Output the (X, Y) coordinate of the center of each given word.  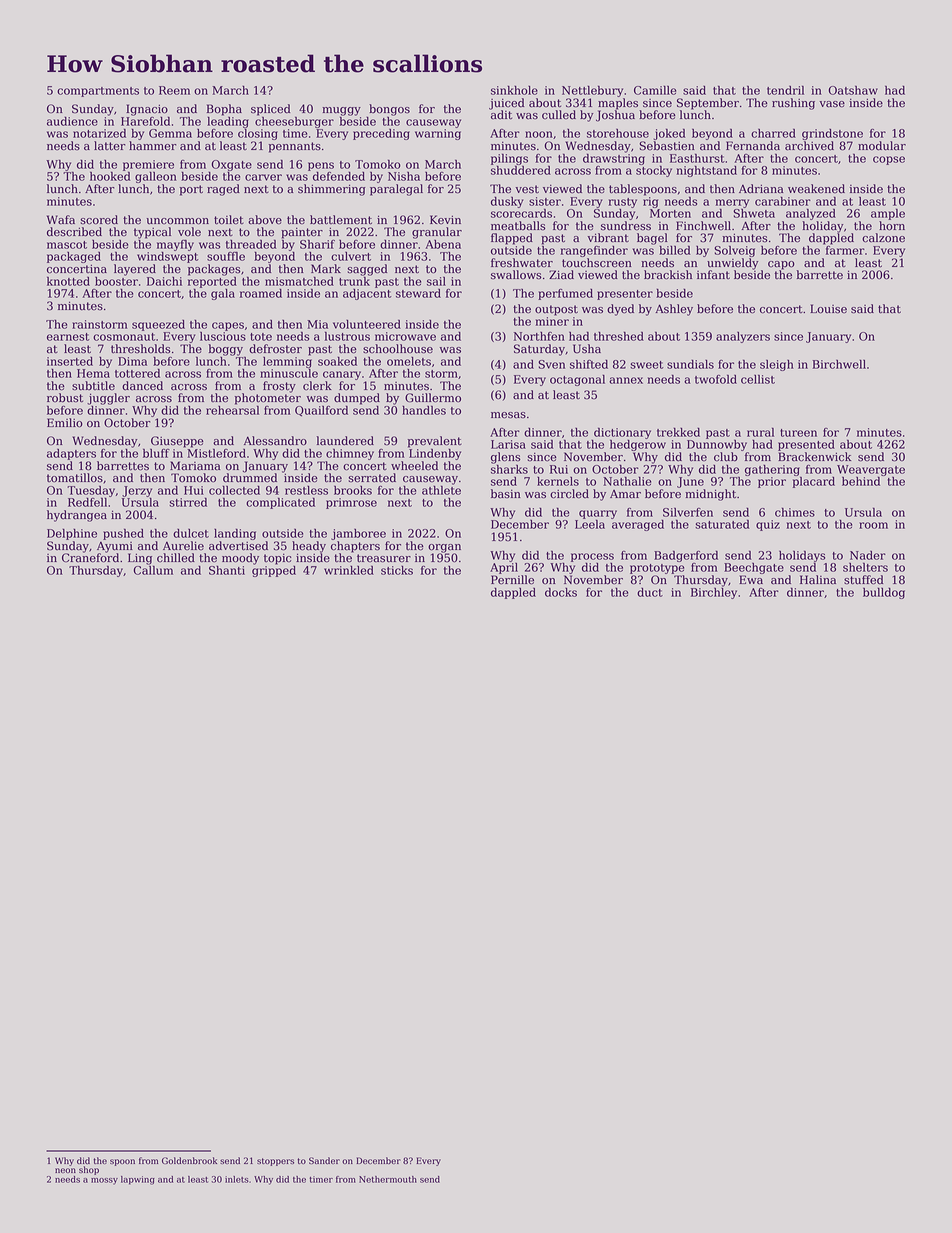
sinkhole (514, 90)
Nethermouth (388, 1179)
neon (65, 1170)
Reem (174, 90)
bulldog (884, 593)
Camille (655, 90)
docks (561, 592)
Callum (153, 570)
